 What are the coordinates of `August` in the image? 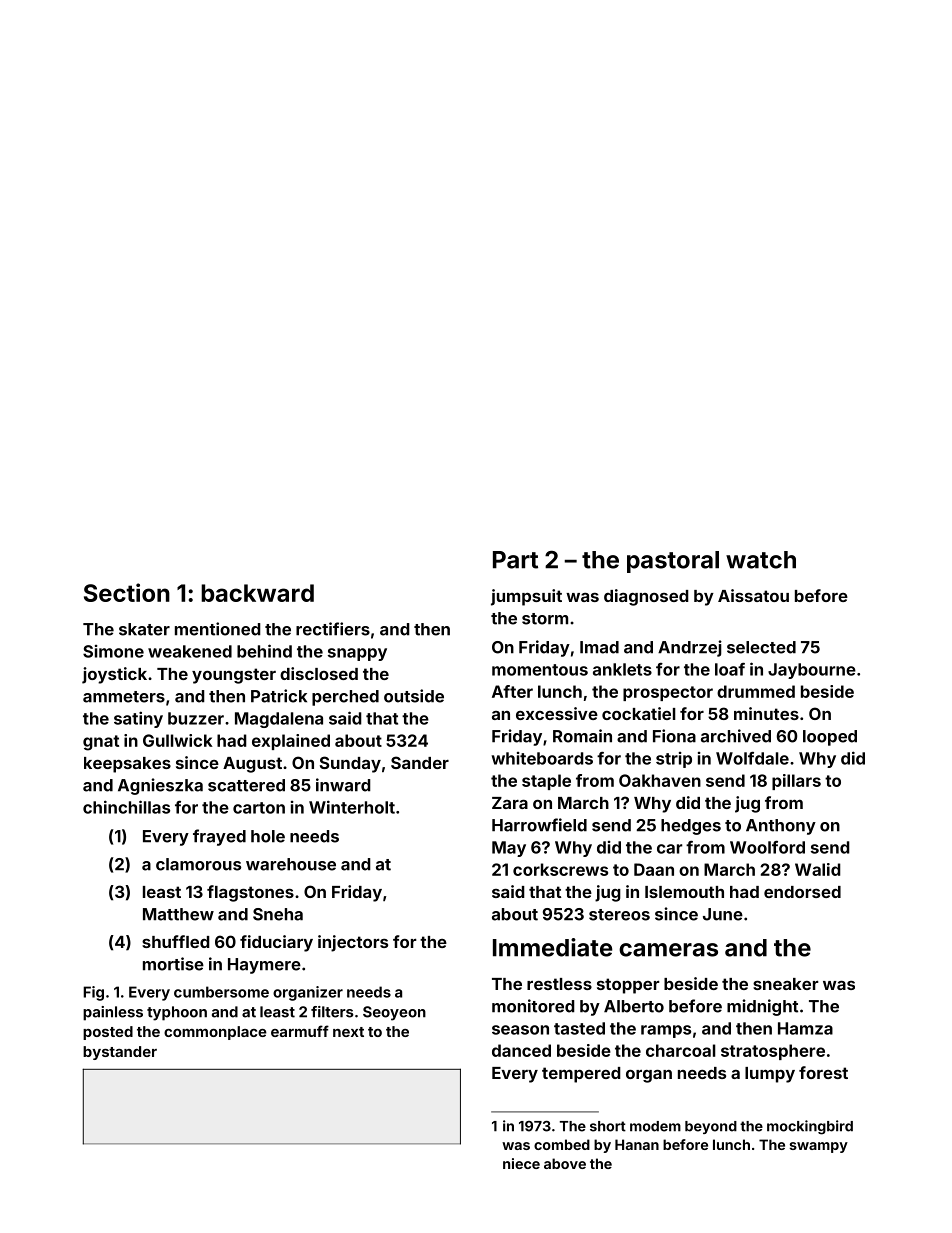 It's located at (252, 765).
